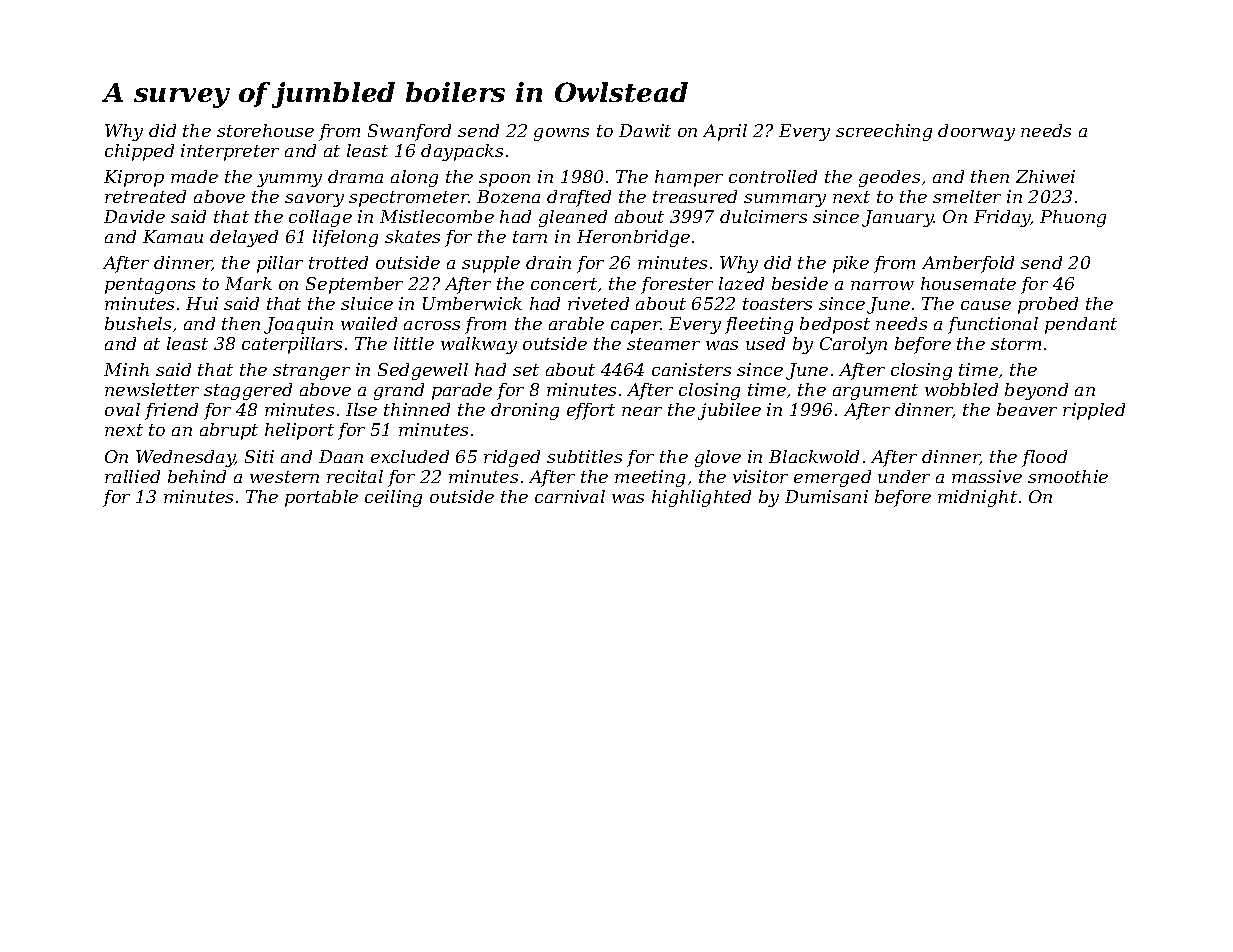 This image has width=1233, height=952. I want to click on Amberfold, so click(968, 264).
